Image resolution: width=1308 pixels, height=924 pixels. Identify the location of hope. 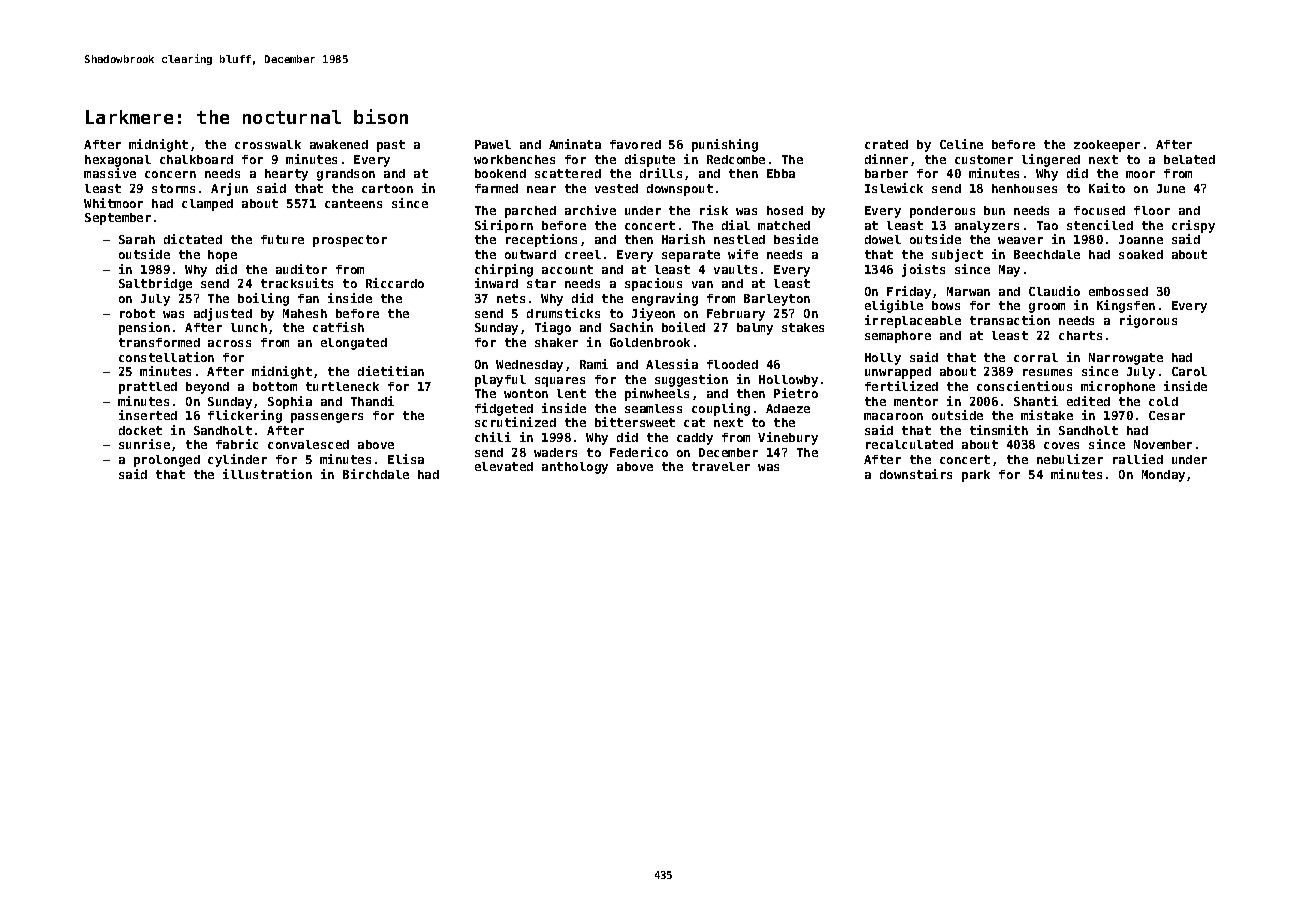
(222, 256).
